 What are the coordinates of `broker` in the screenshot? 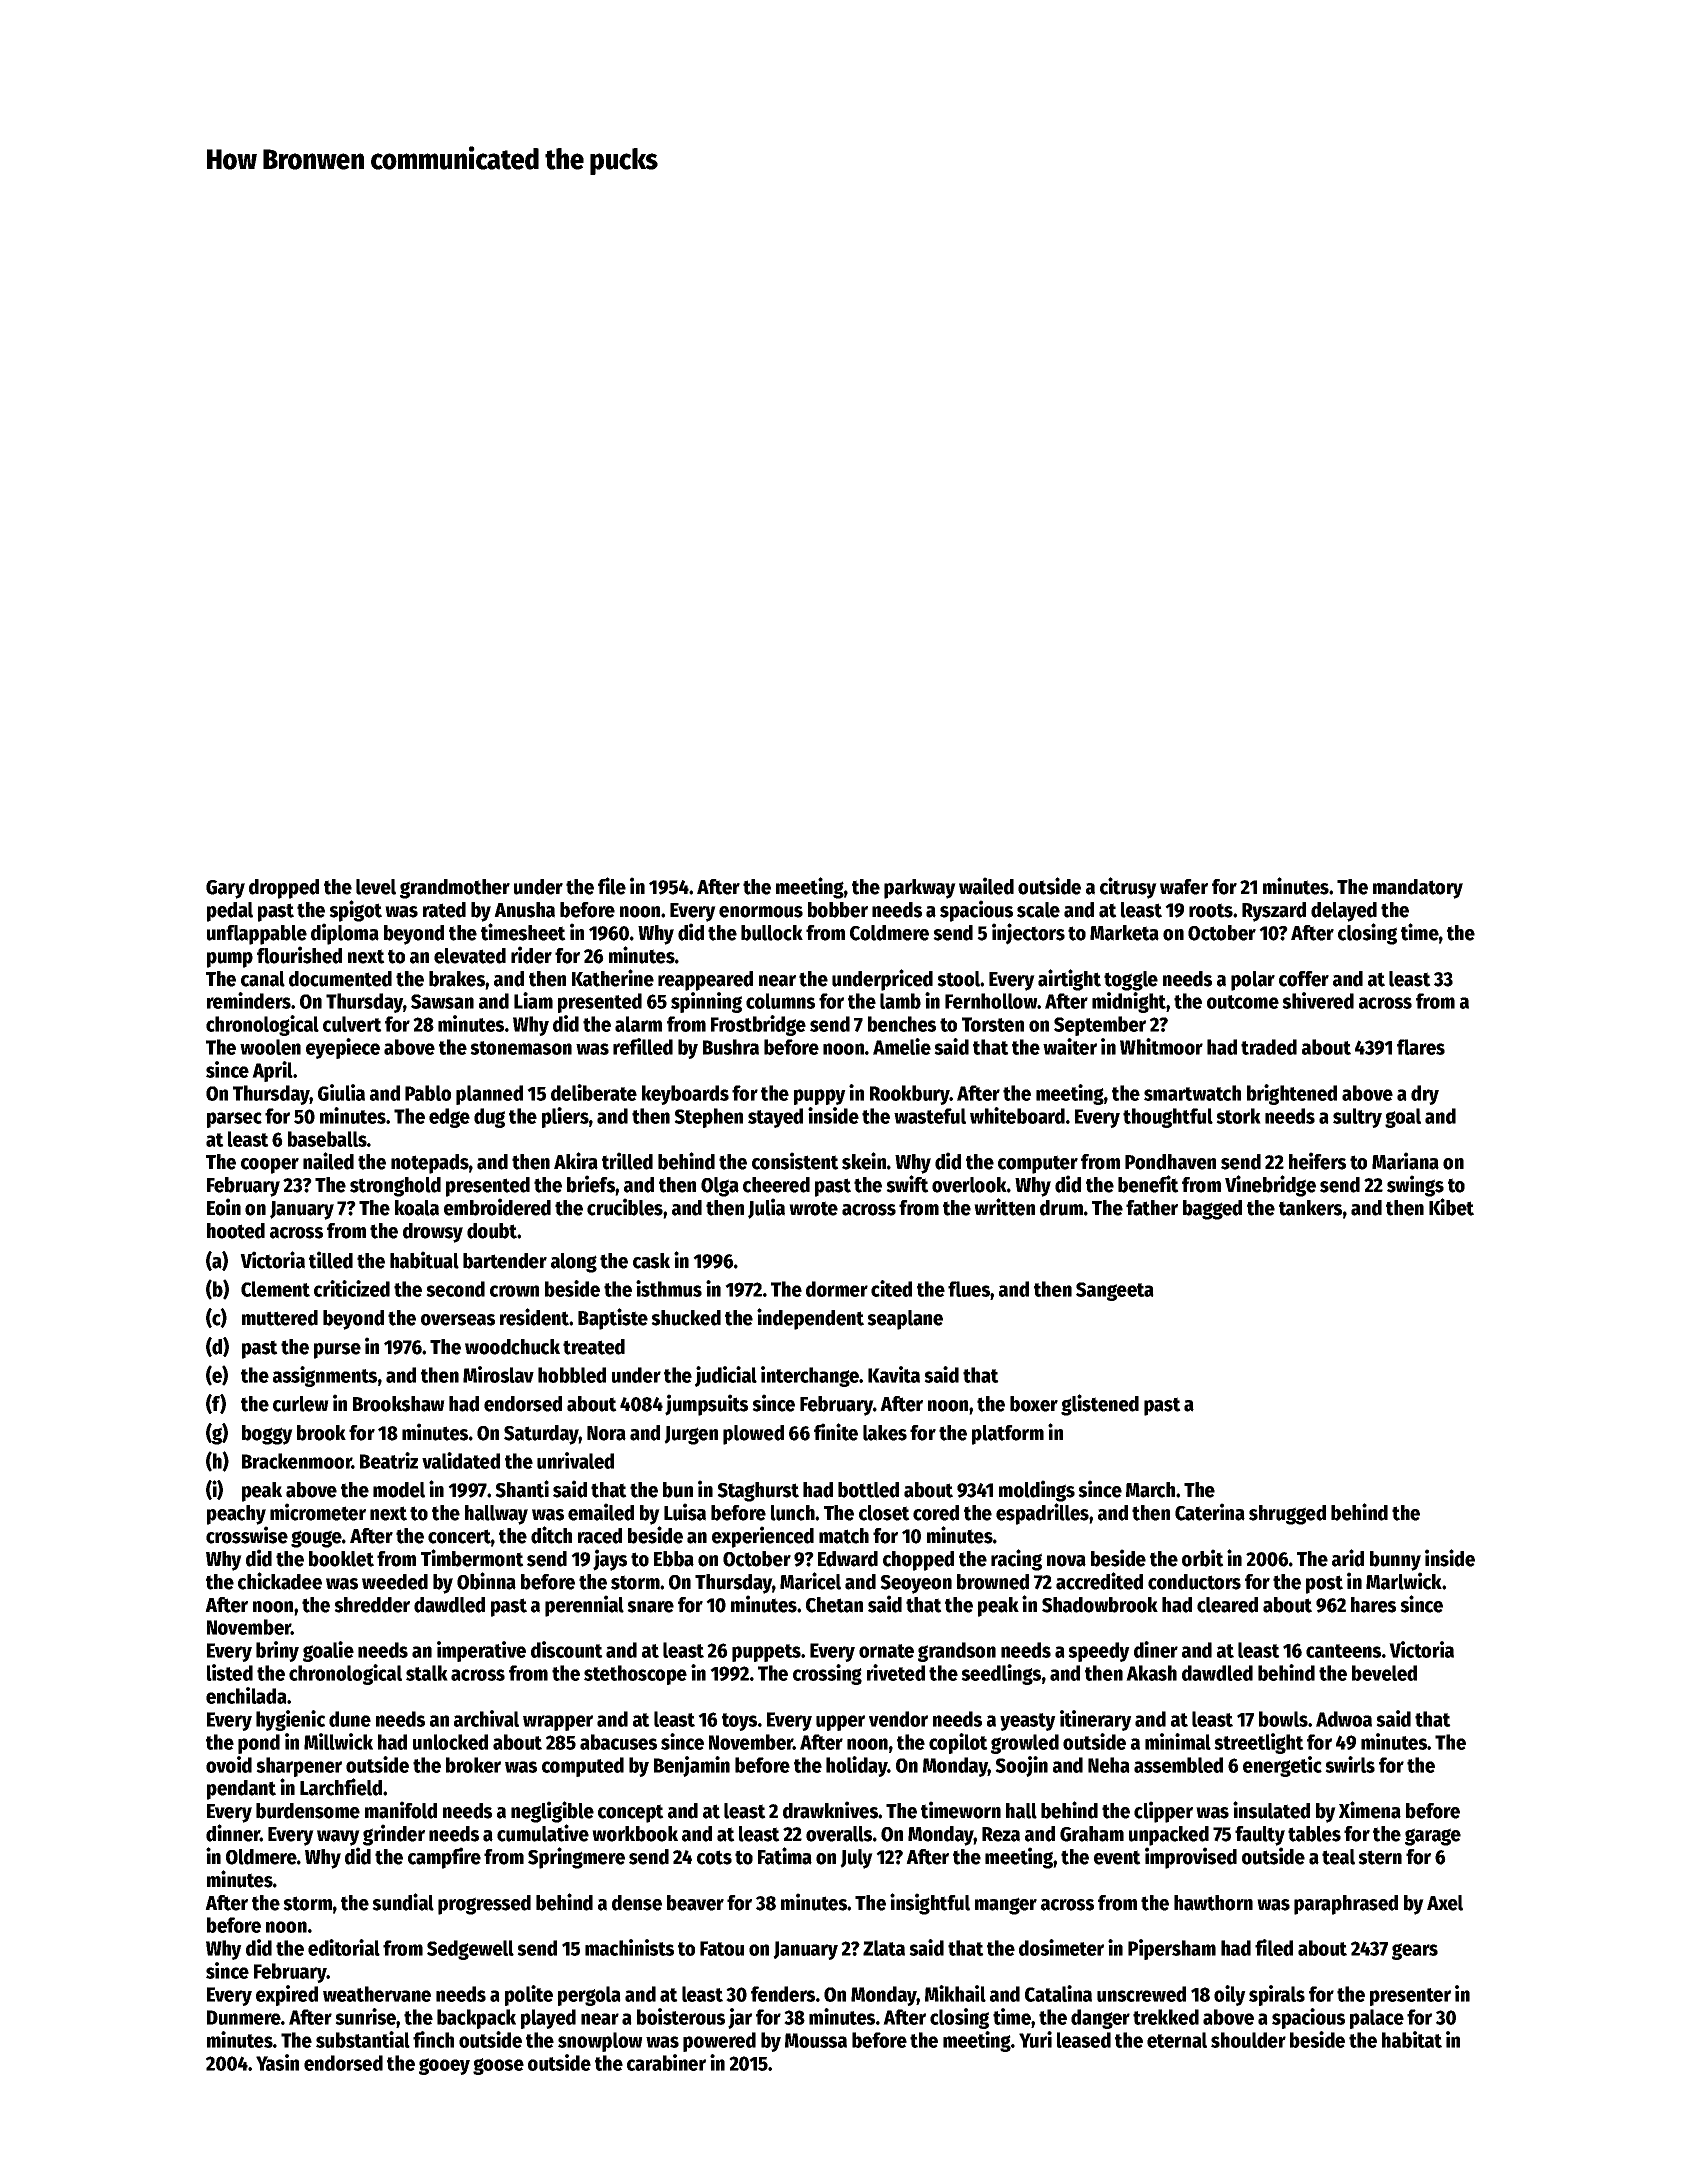 It's located at (473, 1765).
